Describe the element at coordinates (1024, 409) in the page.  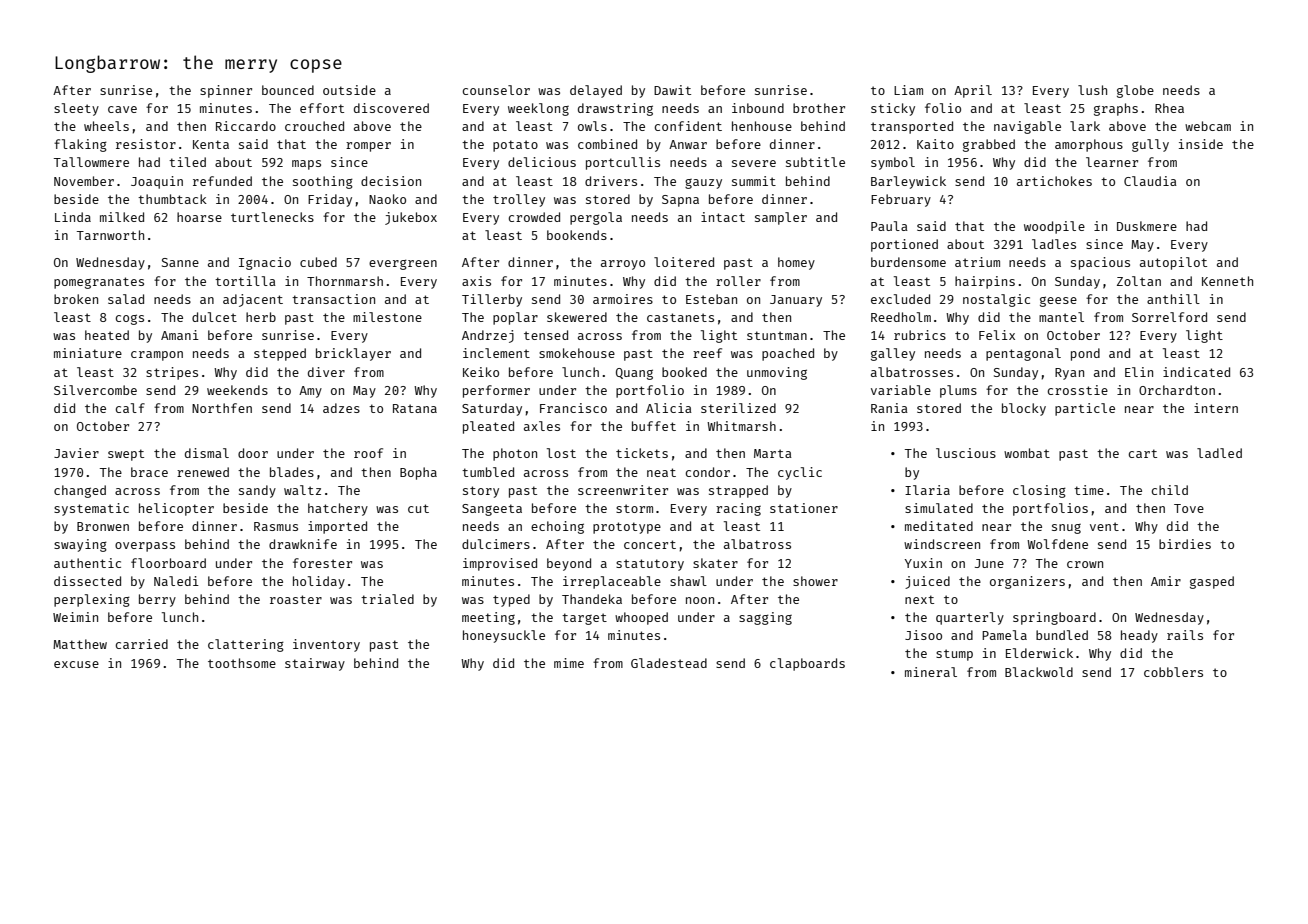
I see `blocky` at that location.
